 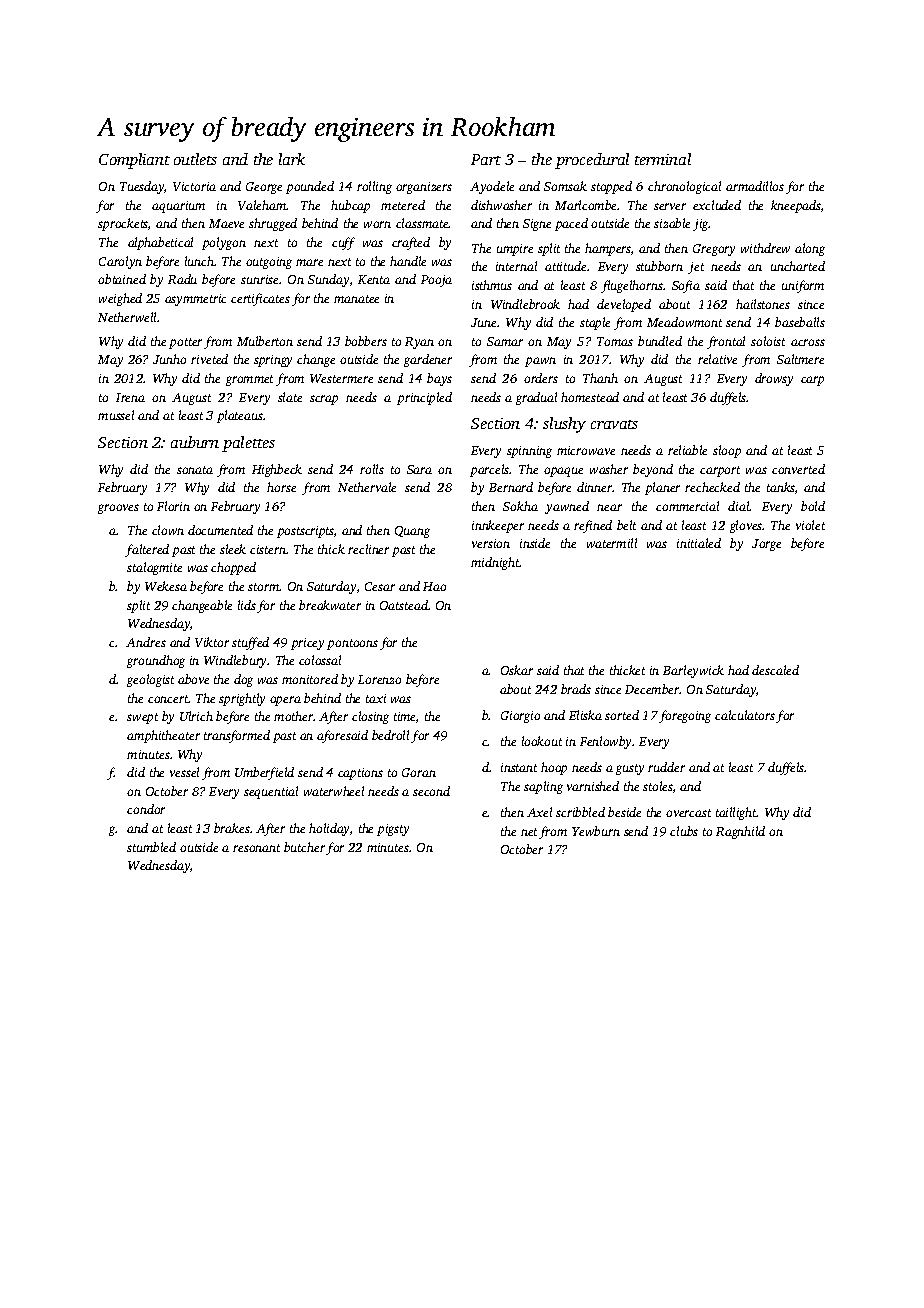 I want to click on Victoria, so click(x=194, y=186).
